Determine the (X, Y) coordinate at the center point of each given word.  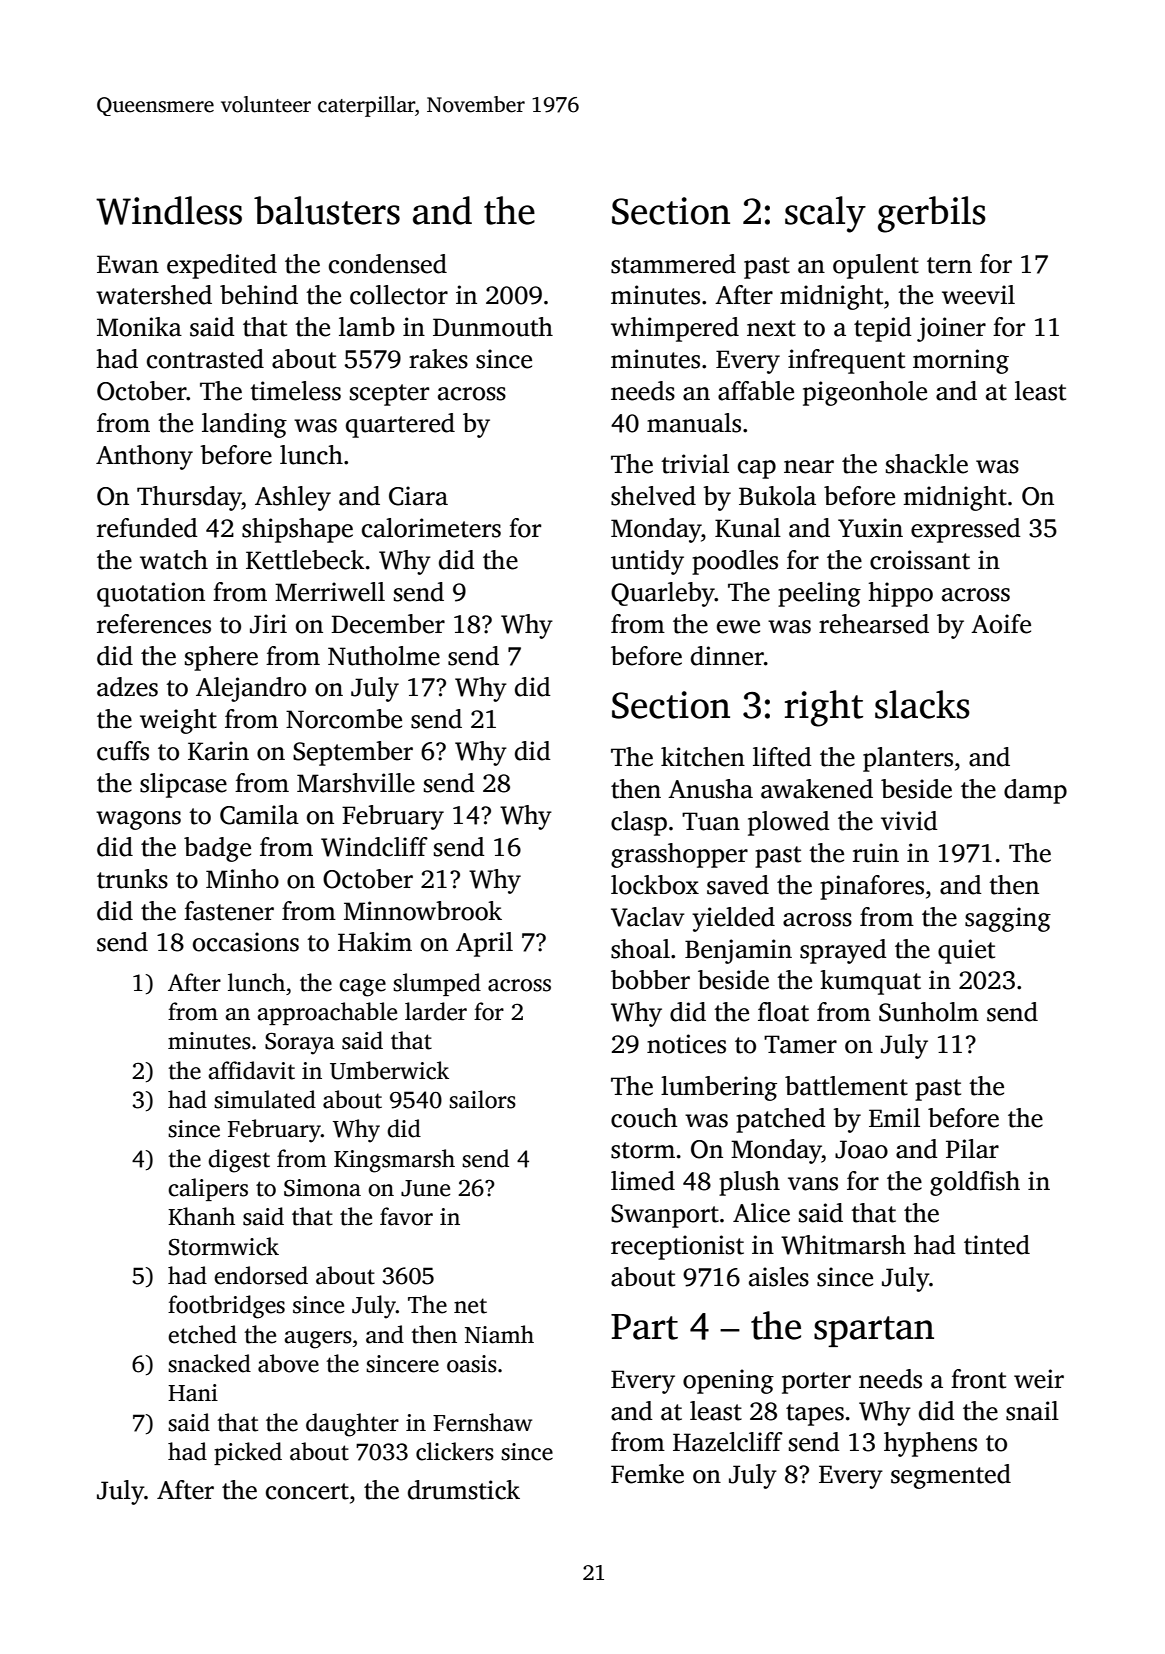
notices (686, 1044)
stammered (673, 264)
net (470, 1306)
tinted (997, 1245)
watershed (154, 295)
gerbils (932, 214)
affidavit (251, 1070)
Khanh (201, 1216)
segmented (951, 1476)
